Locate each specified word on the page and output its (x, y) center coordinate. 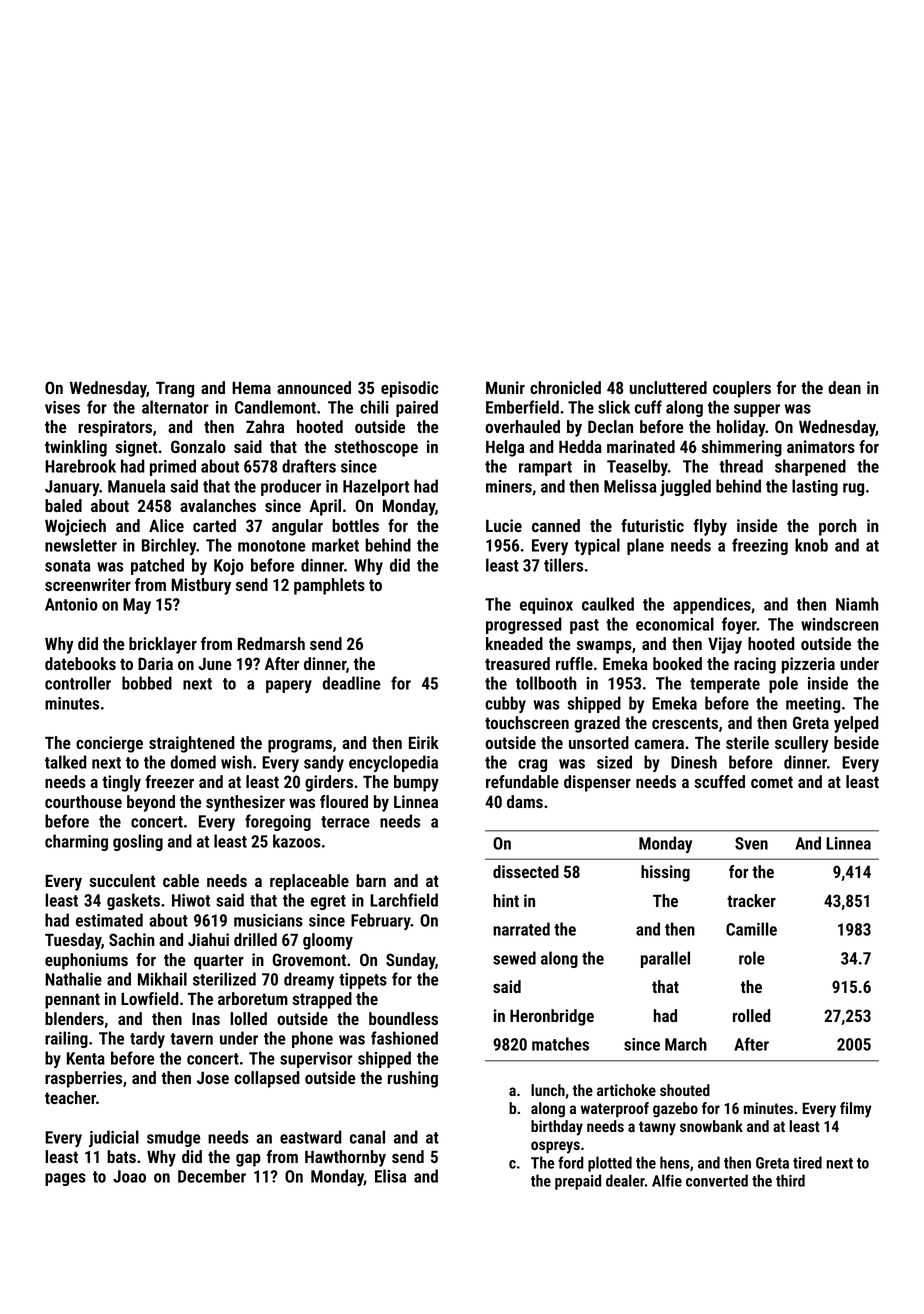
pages (65, 1179)
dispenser (597, 783)
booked (677, 663)
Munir (505, 387)
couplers (742, 389)
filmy (856, 1110)
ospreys (555, 1147)
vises (62, 407)
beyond (151, 803)
